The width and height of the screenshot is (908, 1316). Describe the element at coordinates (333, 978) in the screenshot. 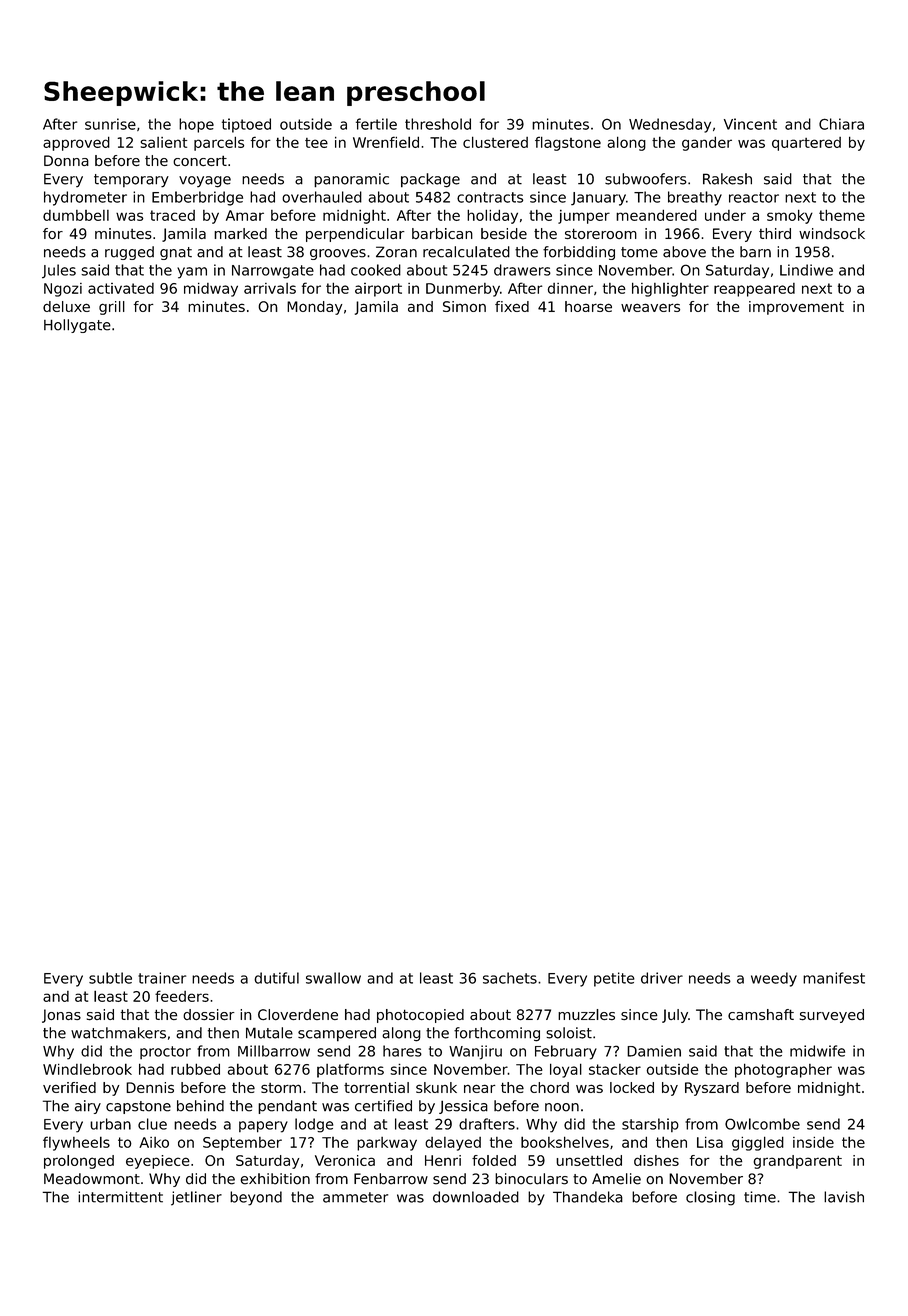

I see `swallow` at that location.
